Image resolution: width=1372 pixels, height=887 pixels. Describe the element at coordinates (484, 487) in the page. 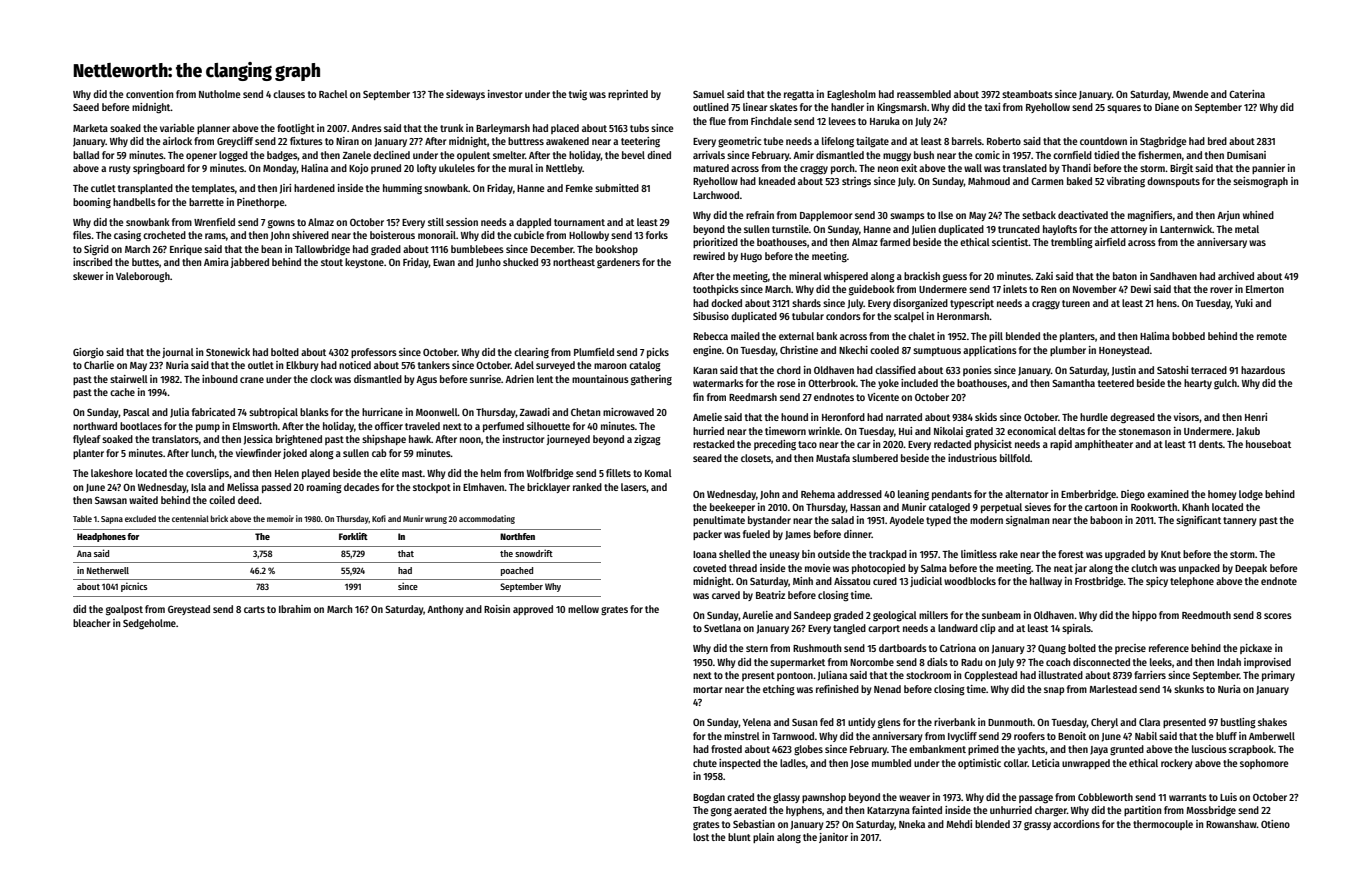

I see `Elmhaven` at that location.
